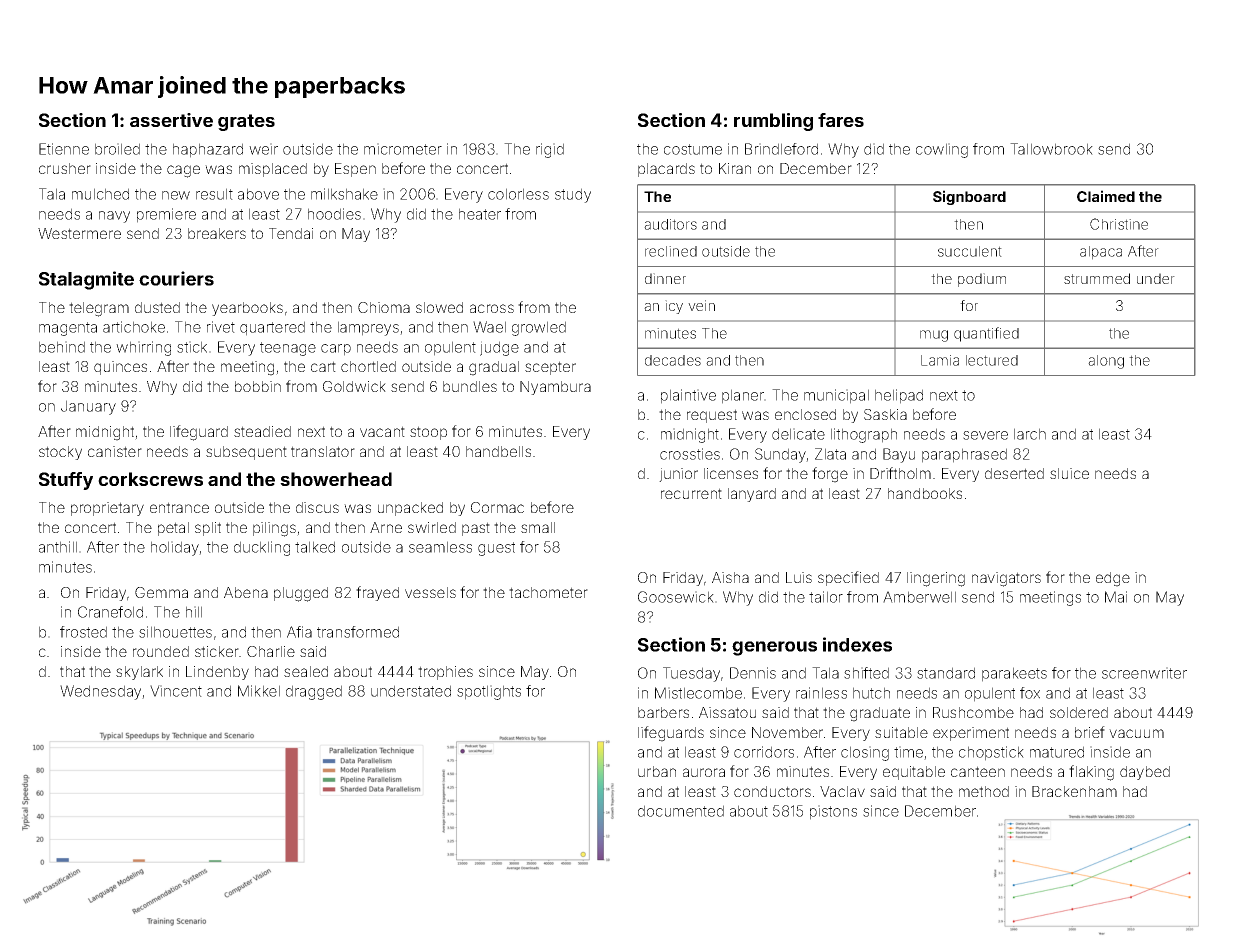 This screenshot has height=952, width=1233. What do you see at coordinates (773, 122) in the screenshot?
I see `rumbling` at bounding box center [773, 122].
